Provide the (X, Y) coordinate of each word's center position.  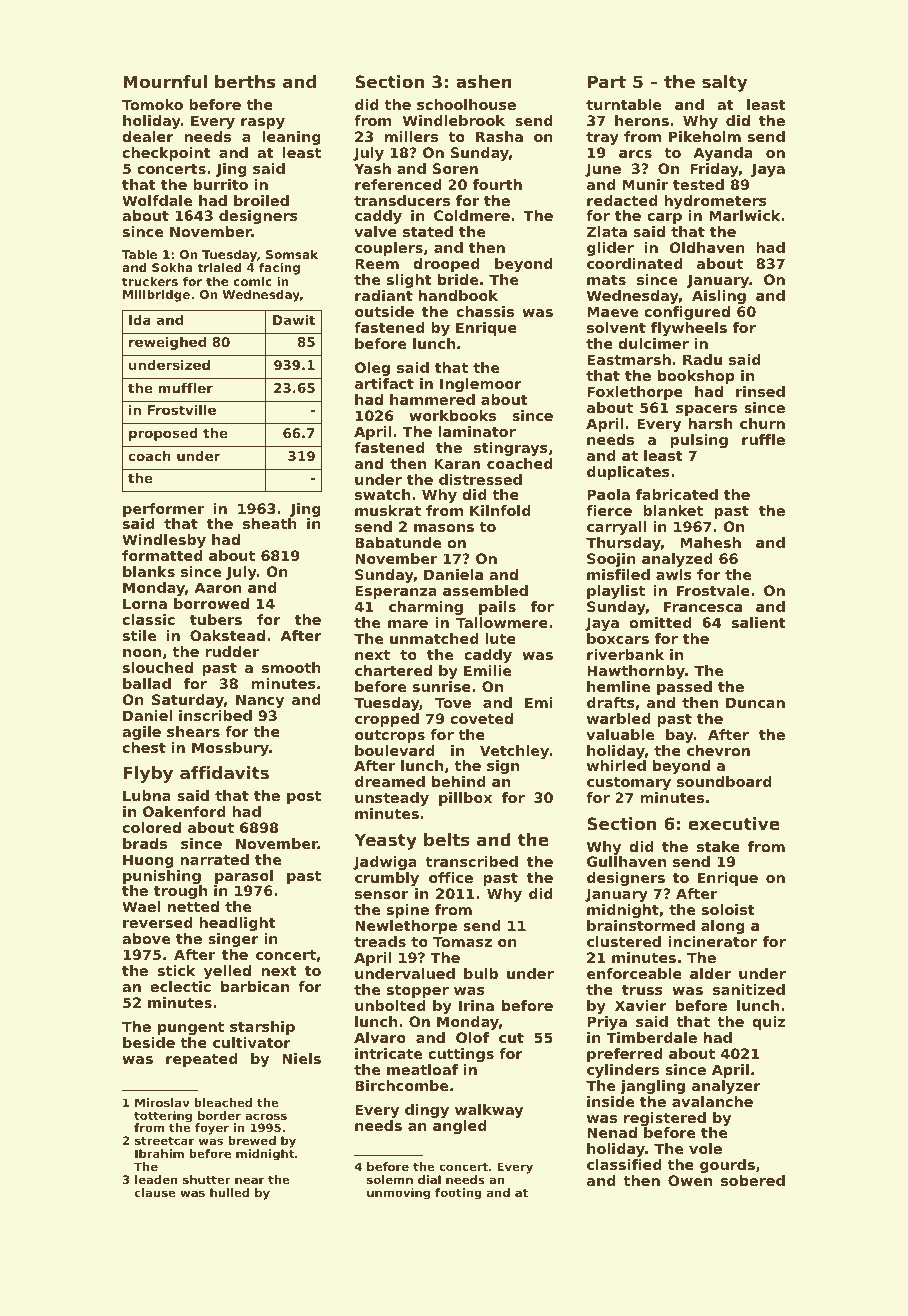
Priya (607, 1023)
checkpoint (166, 154)
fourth (497, 184)
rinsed (760, 391)
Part (607, 81)
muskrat (388, 510)
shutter (207, 1179)
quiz (768, 1023)
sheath (270, 523)
